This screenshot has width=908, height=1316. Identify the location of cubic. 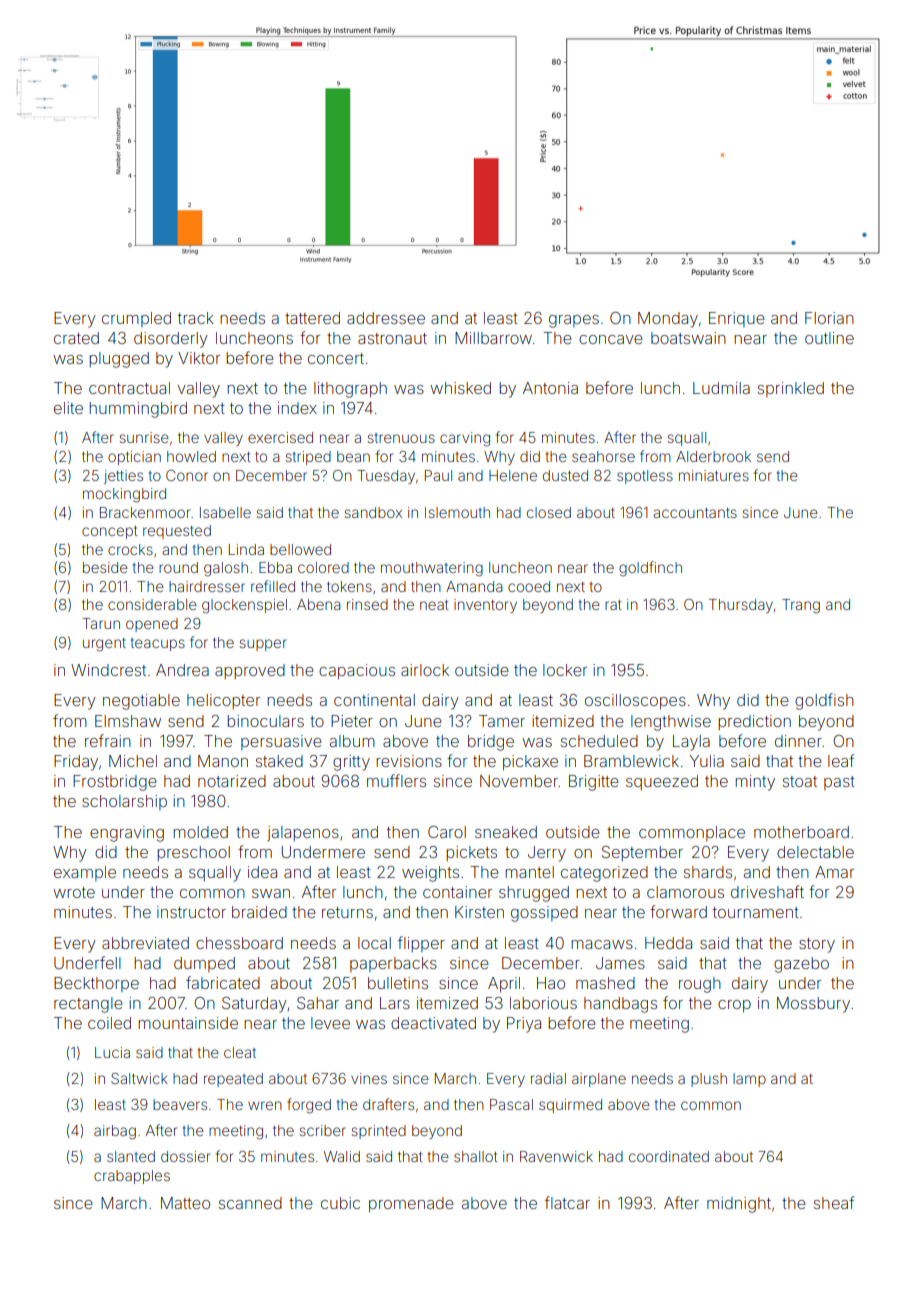
(340, 1203).
